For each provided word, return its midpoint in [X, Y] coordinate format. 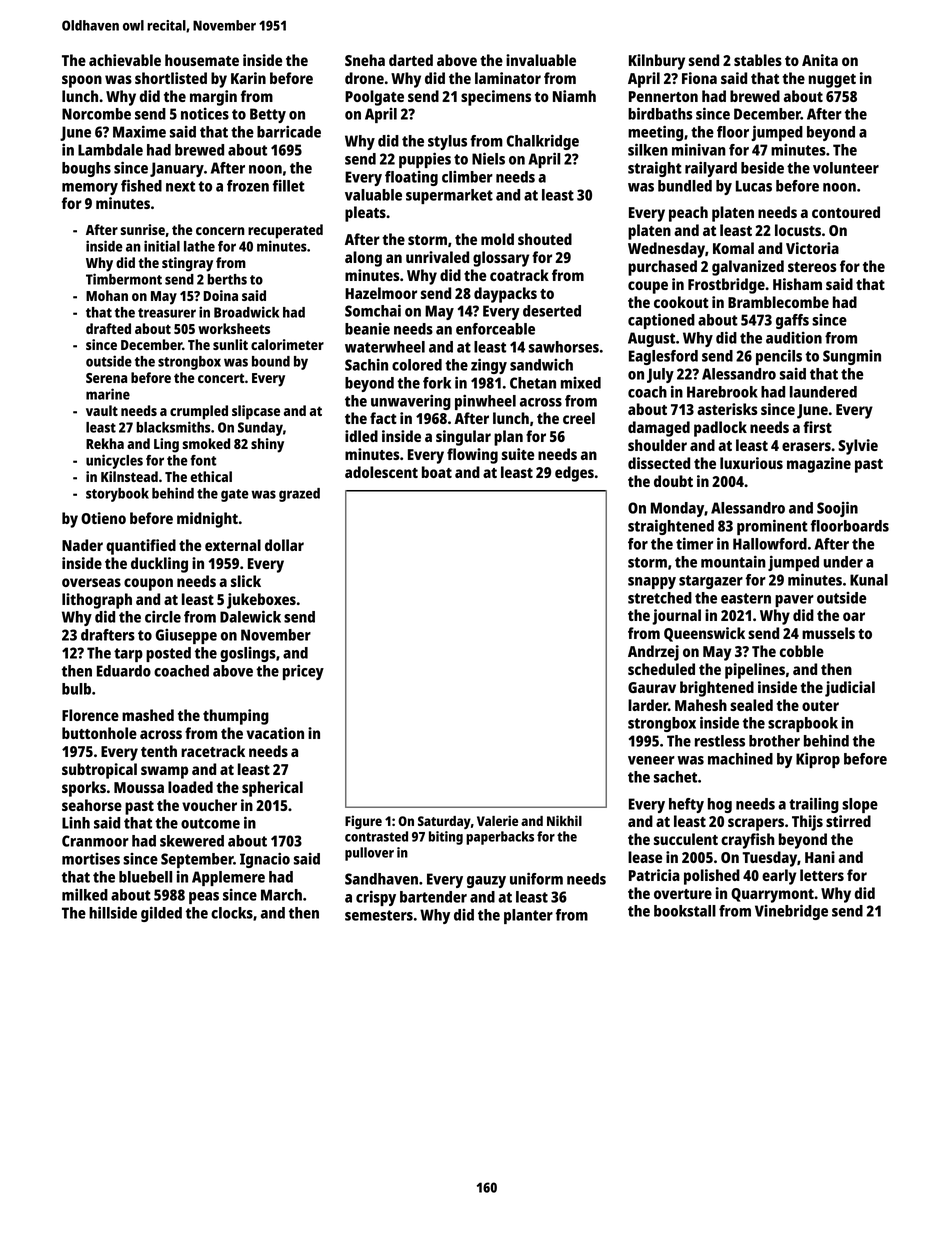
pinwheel [485, 402]
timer [694, 543]
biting [446, 838]
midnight [207, 520]
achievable [125, 60]
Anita [820, 60]
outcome [210, 823]
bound [271, 361]
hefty [686, 805]
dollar [284, 545]
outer [820, 706]
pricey [303, 672]
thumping [236, 717]
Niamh [574, 96]
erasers [806, 446]
